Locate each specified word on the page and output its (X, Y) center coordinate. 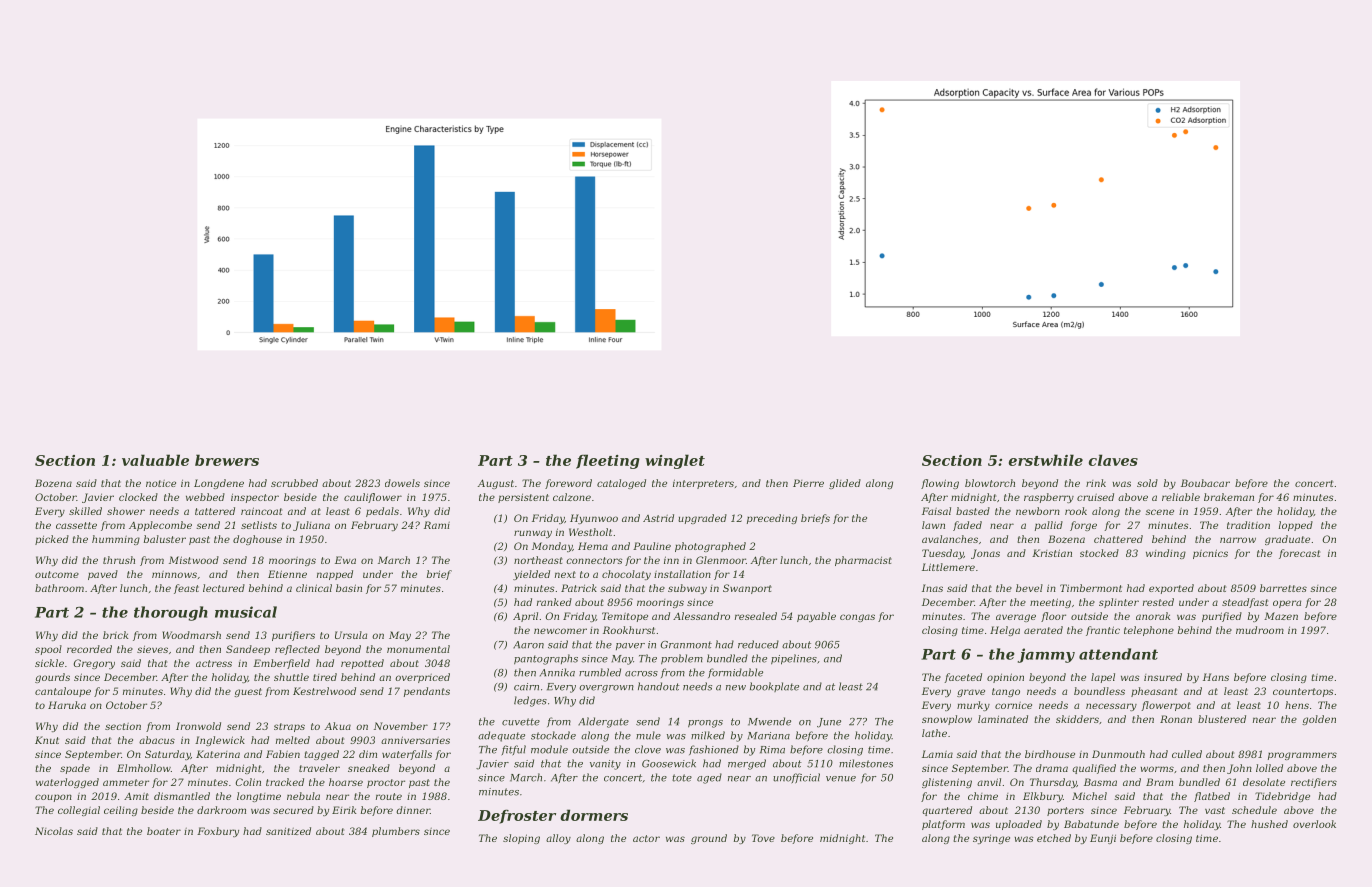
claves (1113, 460)
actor (646, 838)
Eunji (1103, 839)
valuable (155, 460)
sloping (521, 839)
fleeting (608, 461)
